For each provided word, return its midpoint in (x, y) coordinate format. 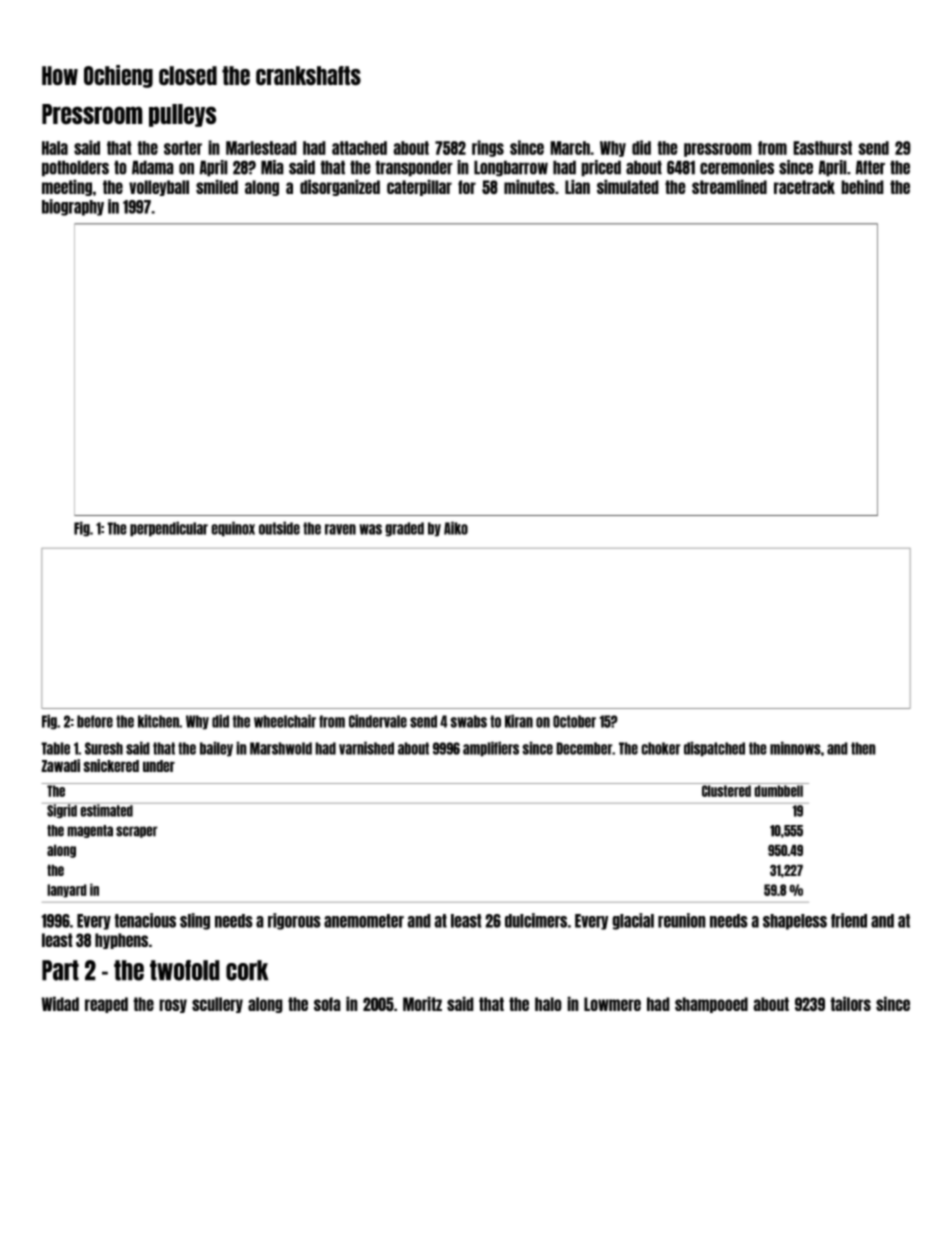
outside (279, 528)
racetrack (804, 187)
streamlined (729, 186)
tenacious (145, 920)
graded (404, 529)
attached (359, 148)
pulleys (182, 115)
